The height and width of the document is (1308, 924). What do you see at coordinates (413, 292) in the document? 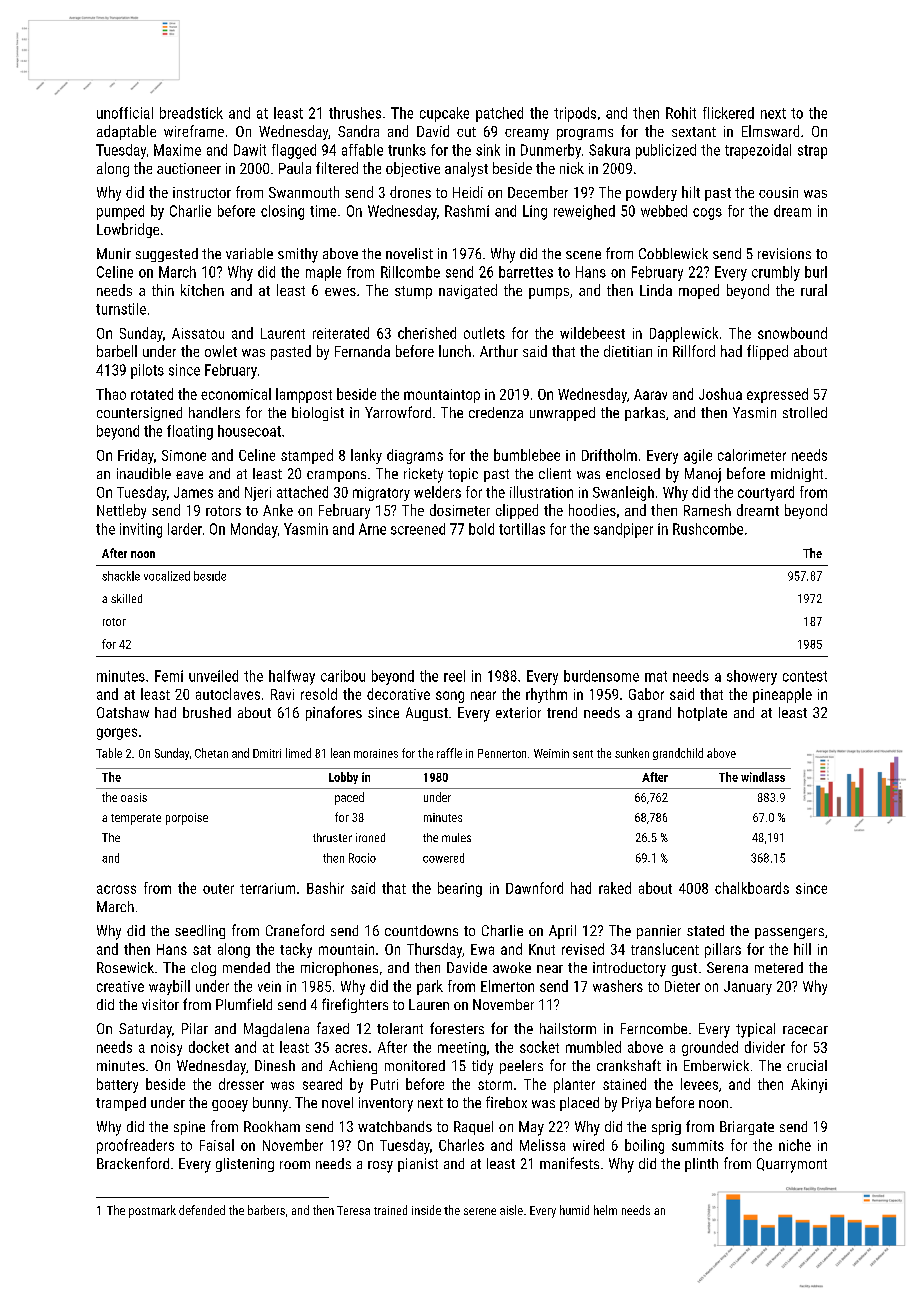
I see `stump` at bounding box center [413, 292].
